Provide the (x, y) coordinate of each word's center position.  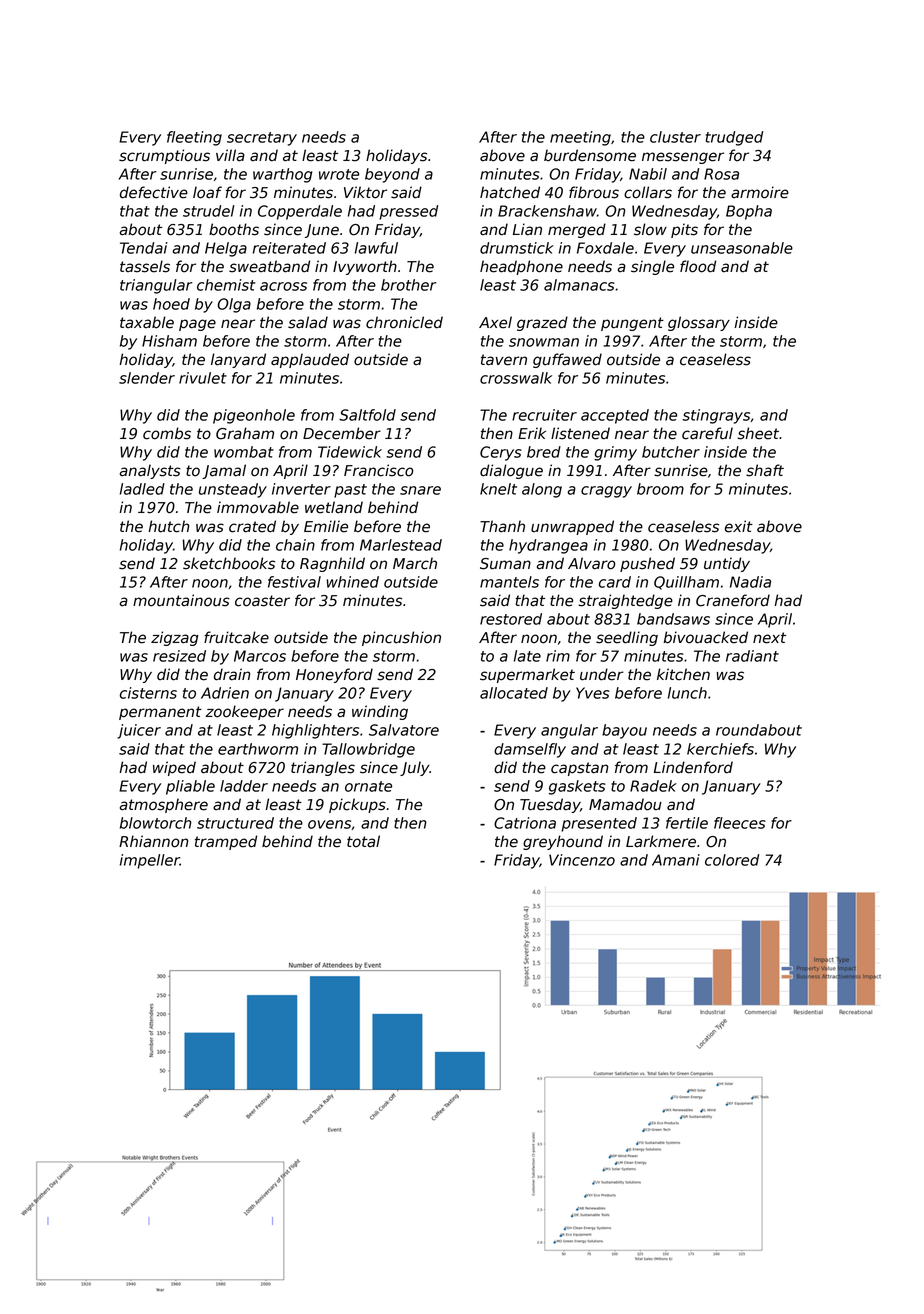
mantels (509, 582)
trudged (734, 138)
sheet (758, 433)
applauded (310, 360)
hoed (171, 304)
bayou (624, 731)
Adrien (225, 693)
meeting (580, 138)
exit (739, 526)
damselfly (530, 750)
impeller (150, 861)
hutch (168, 526)
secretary (262, 139)
